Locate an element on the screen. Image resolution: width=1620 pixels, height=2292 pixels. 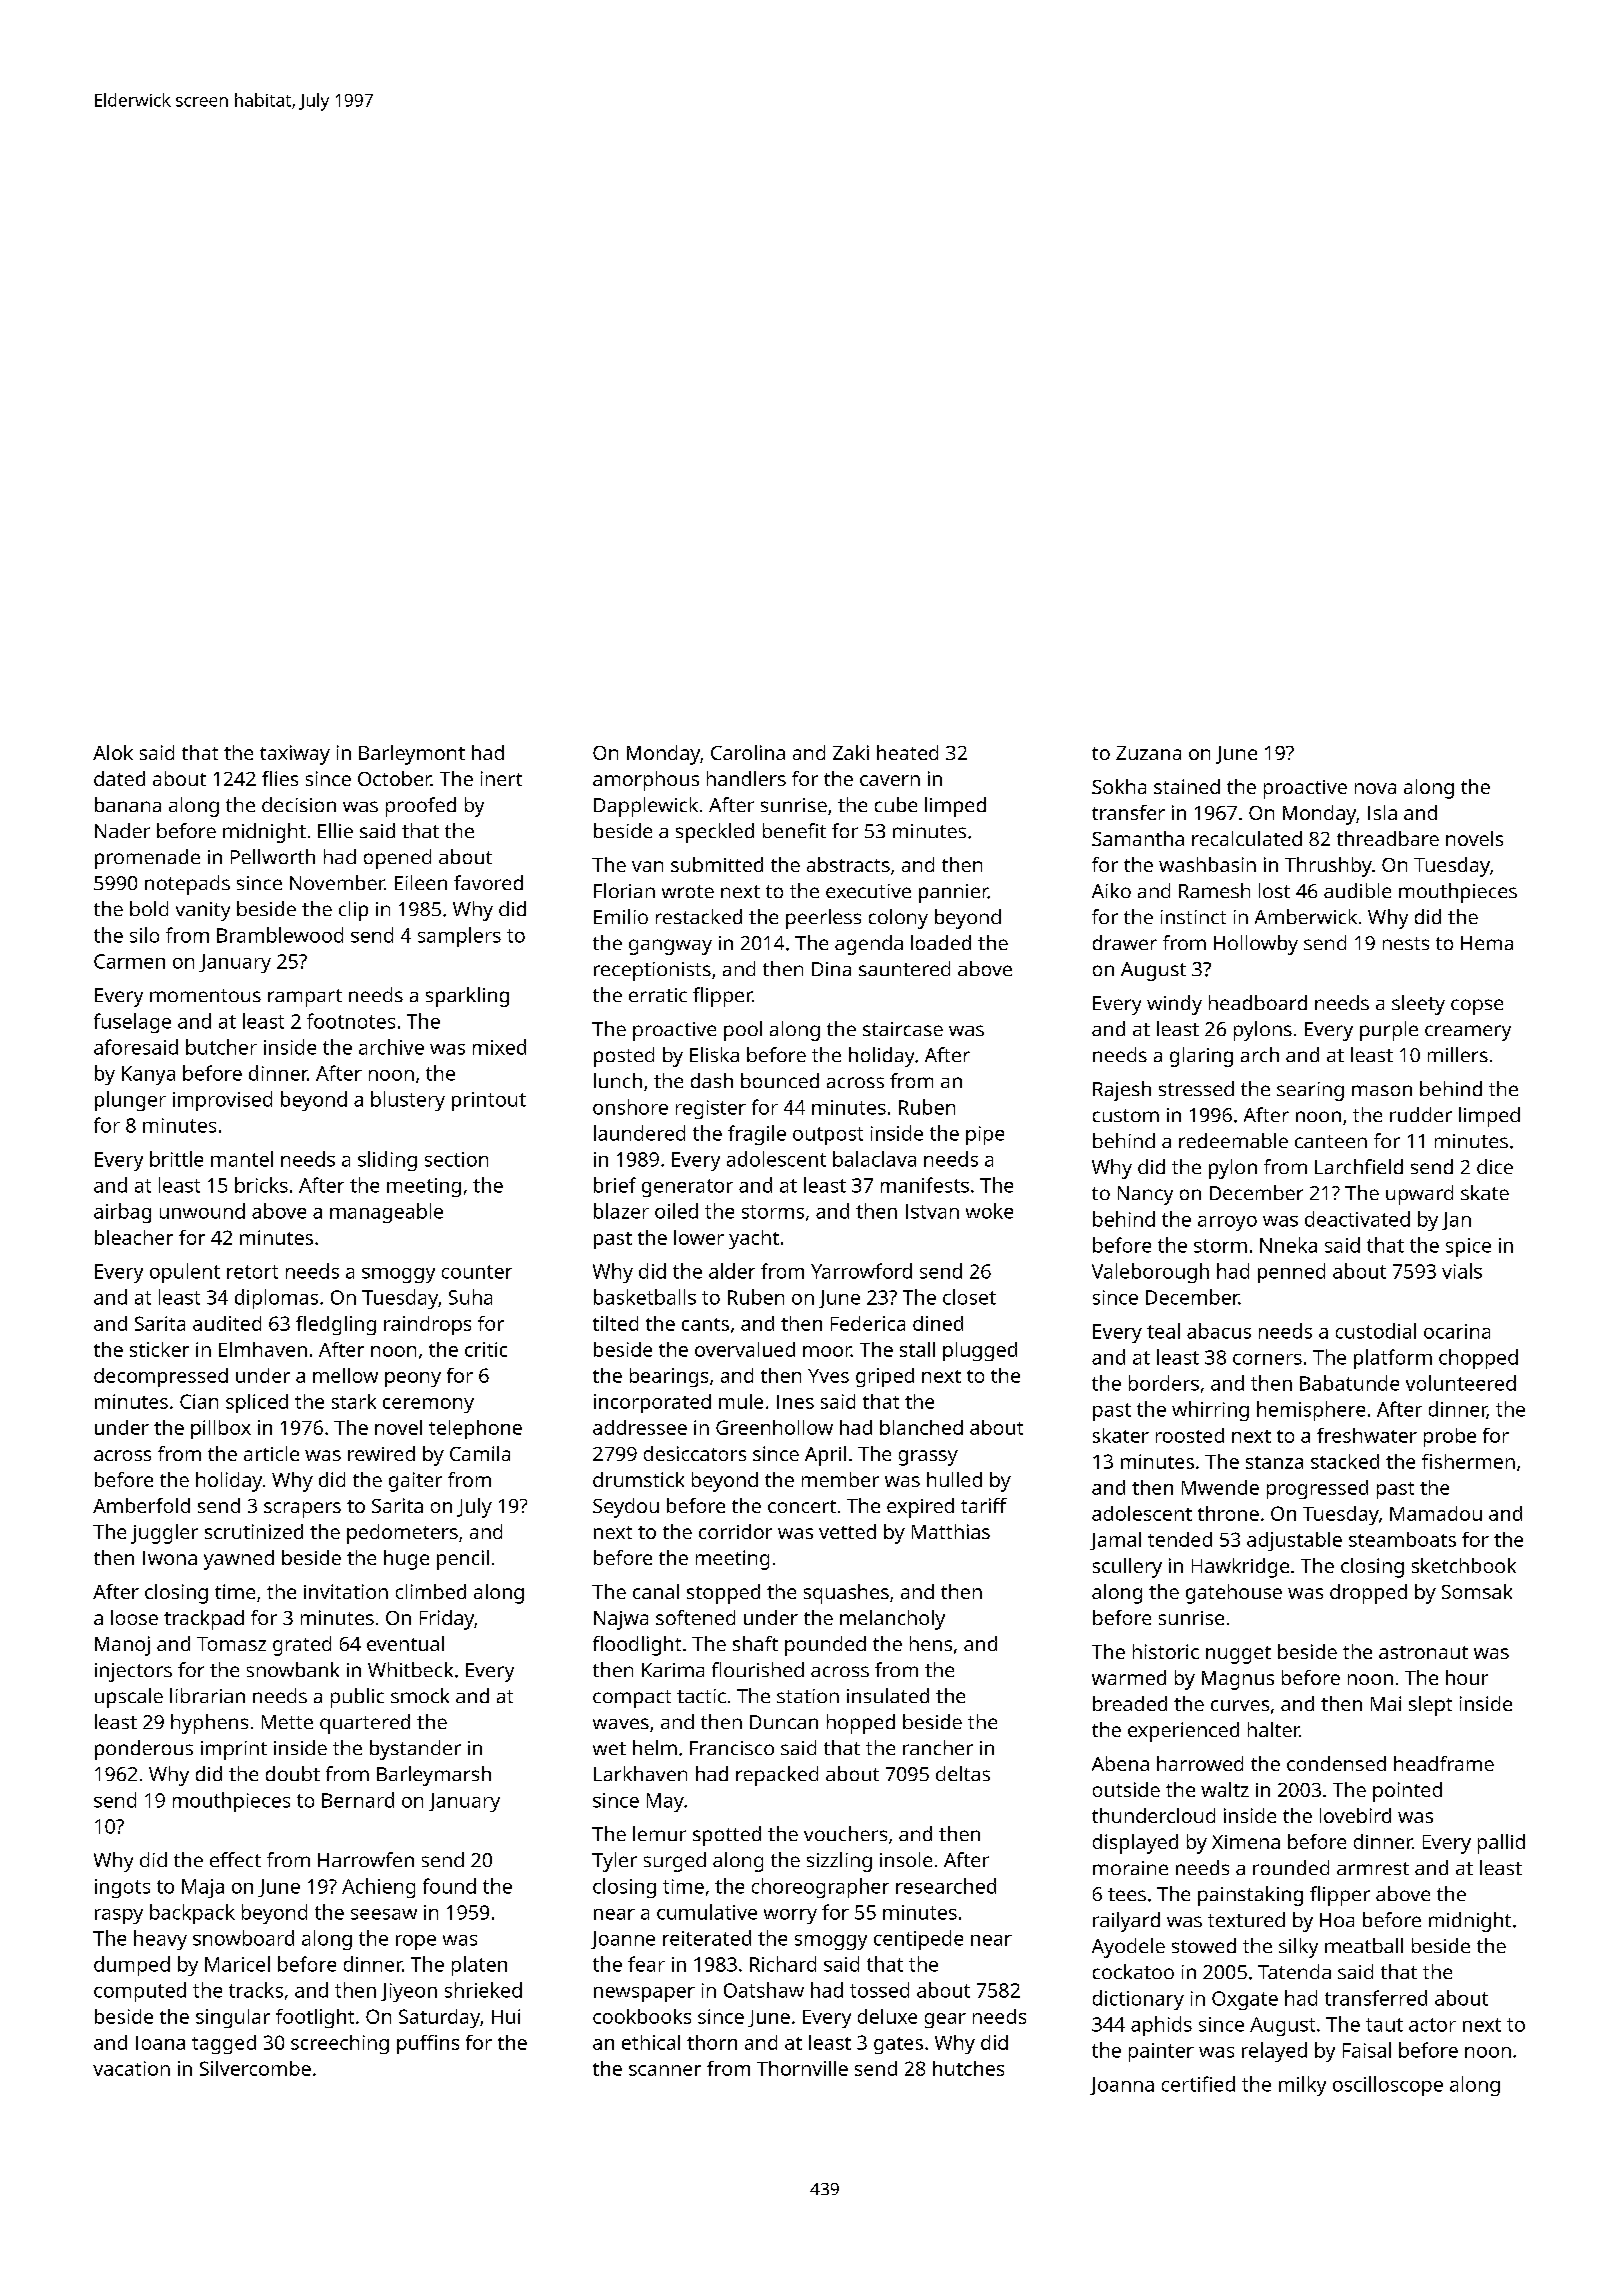
warmed is located at coordinates (1129, 1677).
